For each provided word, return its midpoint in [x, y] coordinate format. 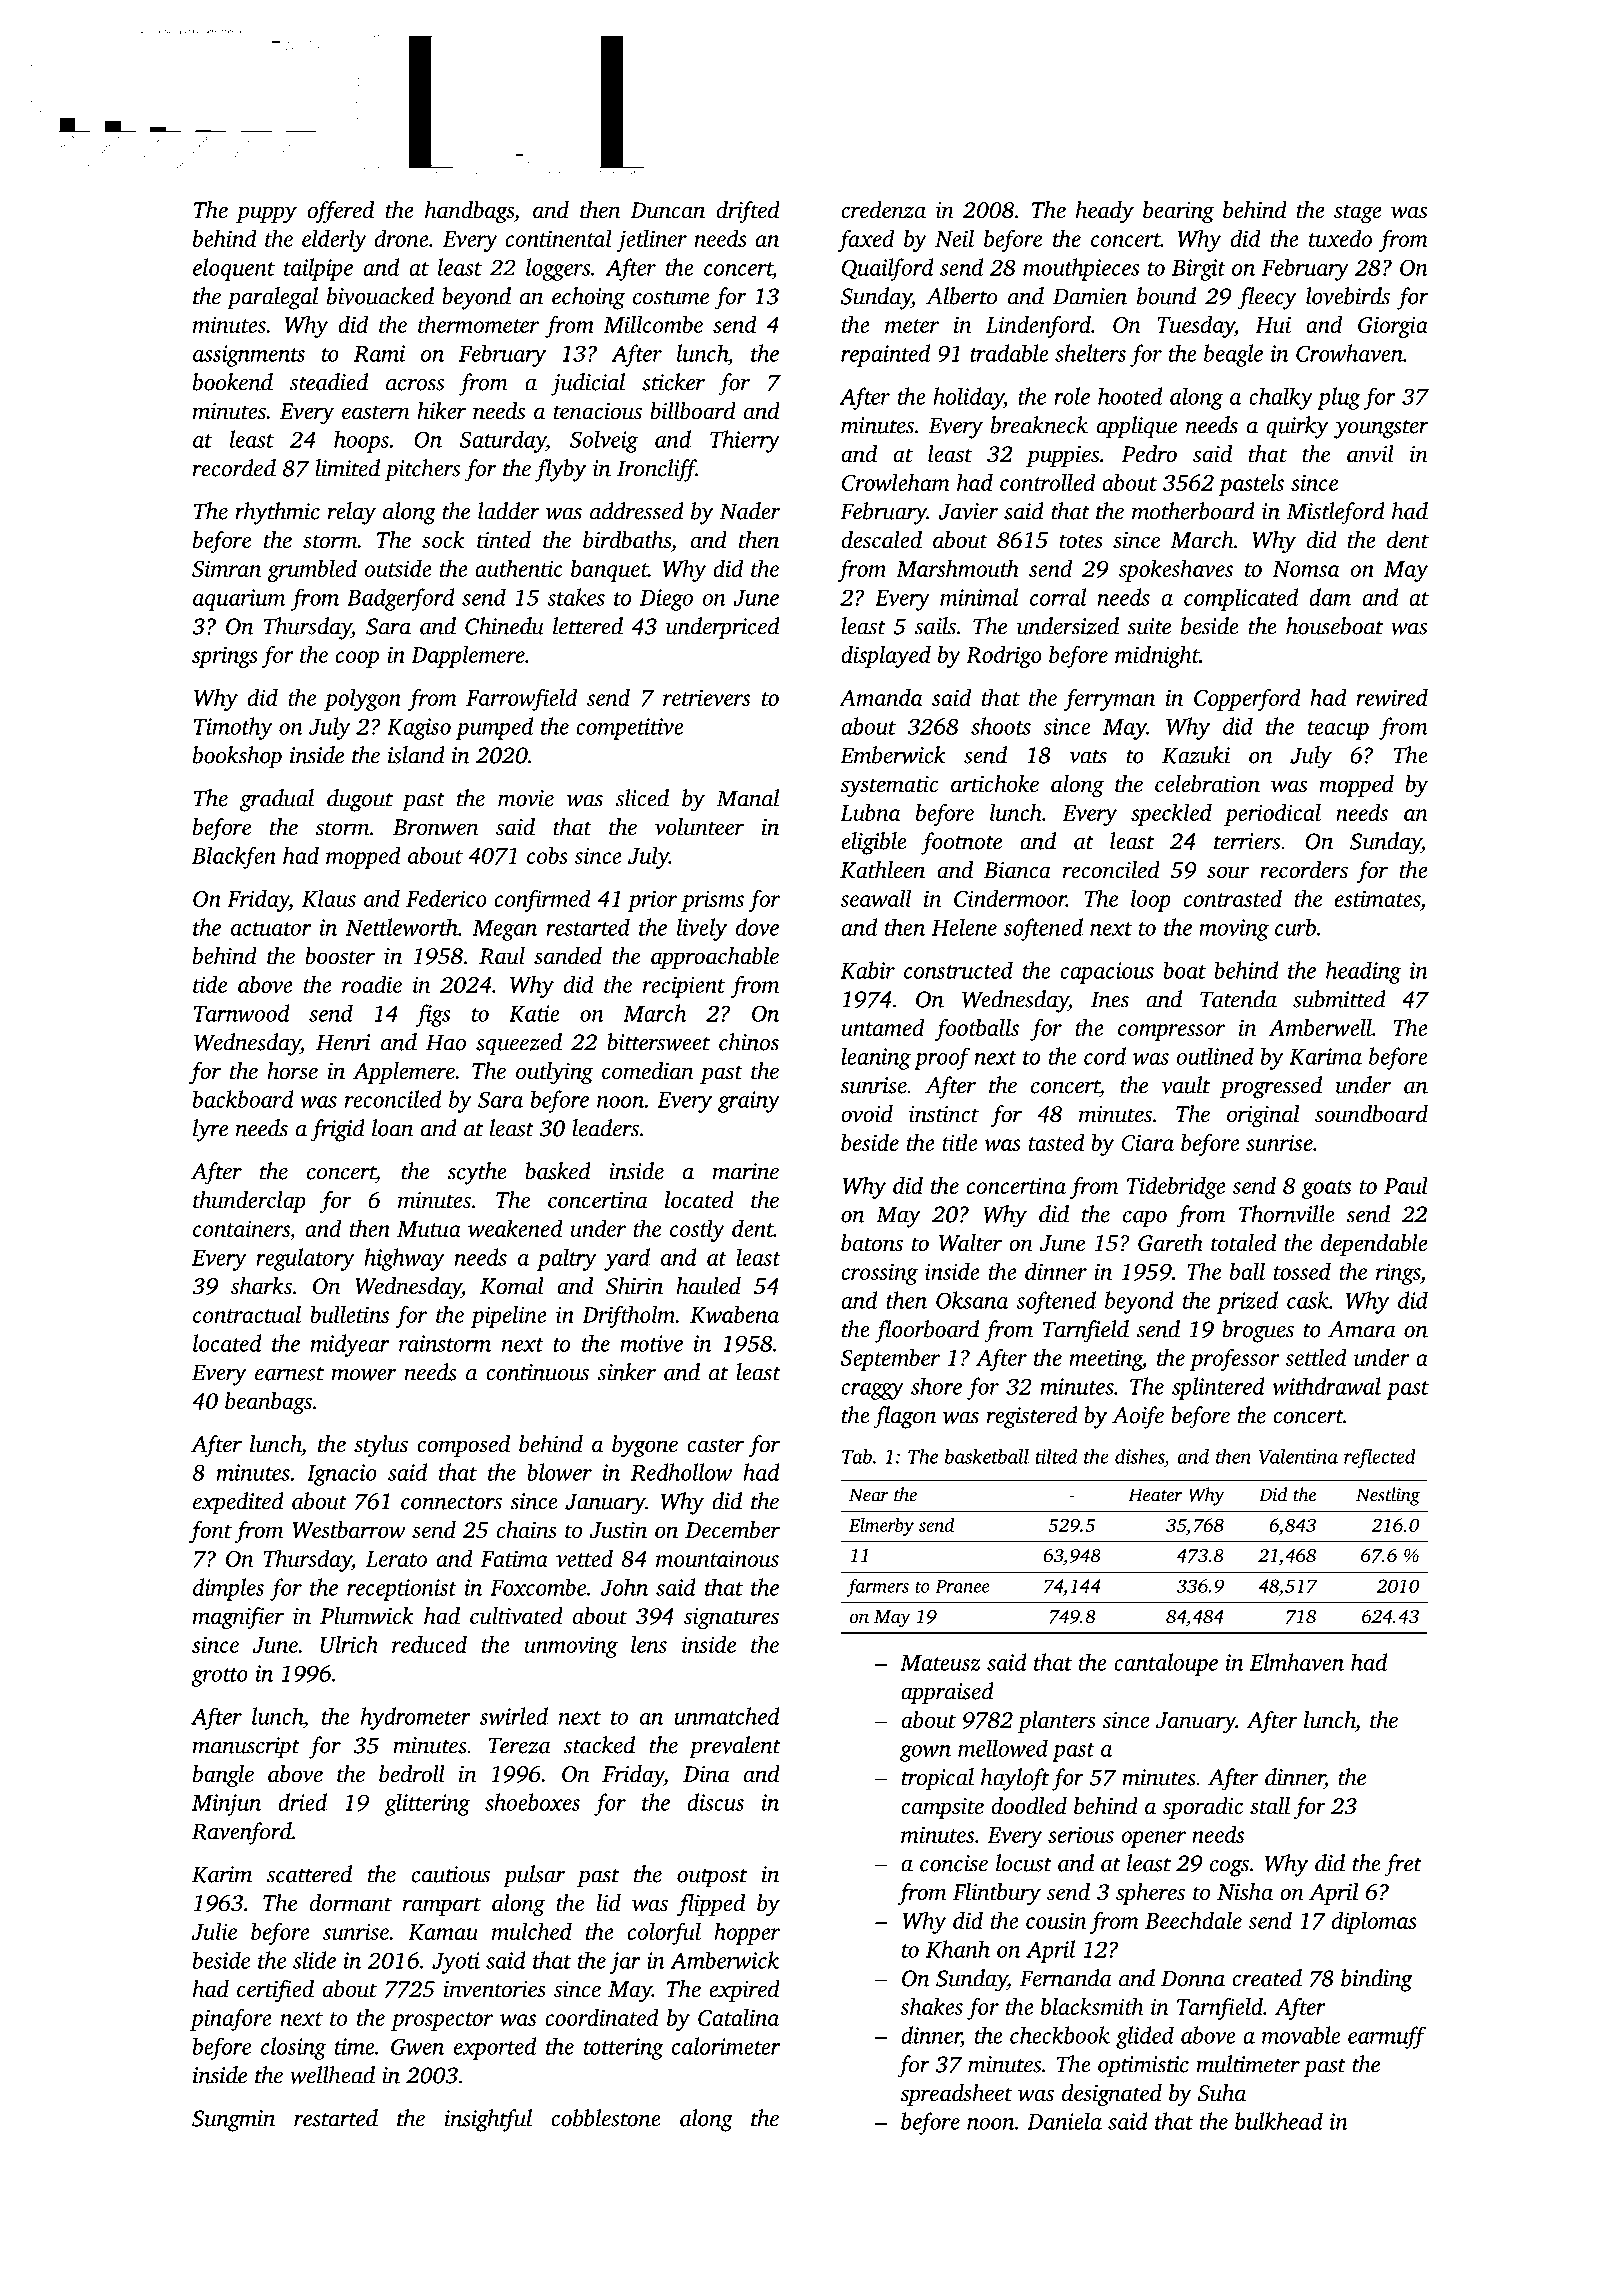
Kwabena [734, 1314]
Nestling [1388, 1496]
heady [1105, 212]
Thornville [1287, 1214]
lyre [210, 1130]
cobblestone [606, 2118]
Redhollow [681, 1472]
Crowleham [896, 482]
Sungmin [233, 2121]
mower [364, 1375]
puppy [266, 214]
